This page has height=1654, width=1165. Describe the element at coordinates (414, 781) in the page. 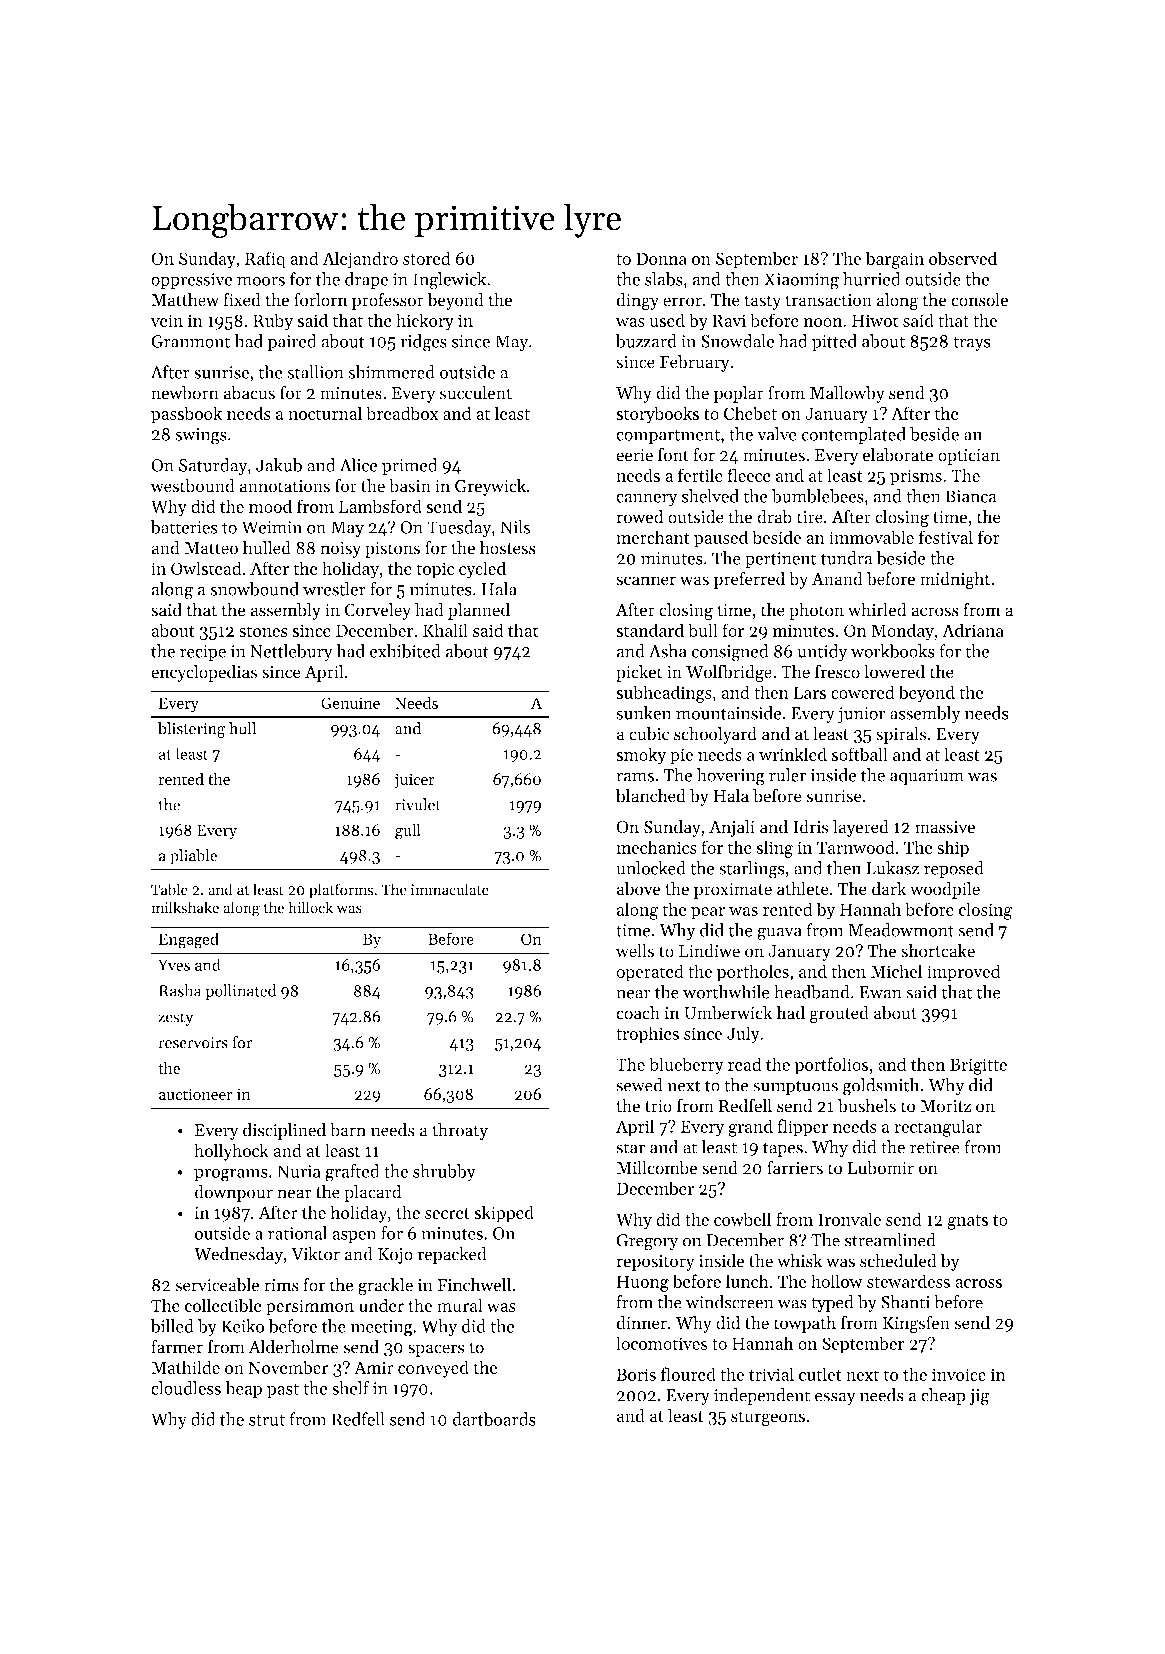

I see `juicer` at that location.
